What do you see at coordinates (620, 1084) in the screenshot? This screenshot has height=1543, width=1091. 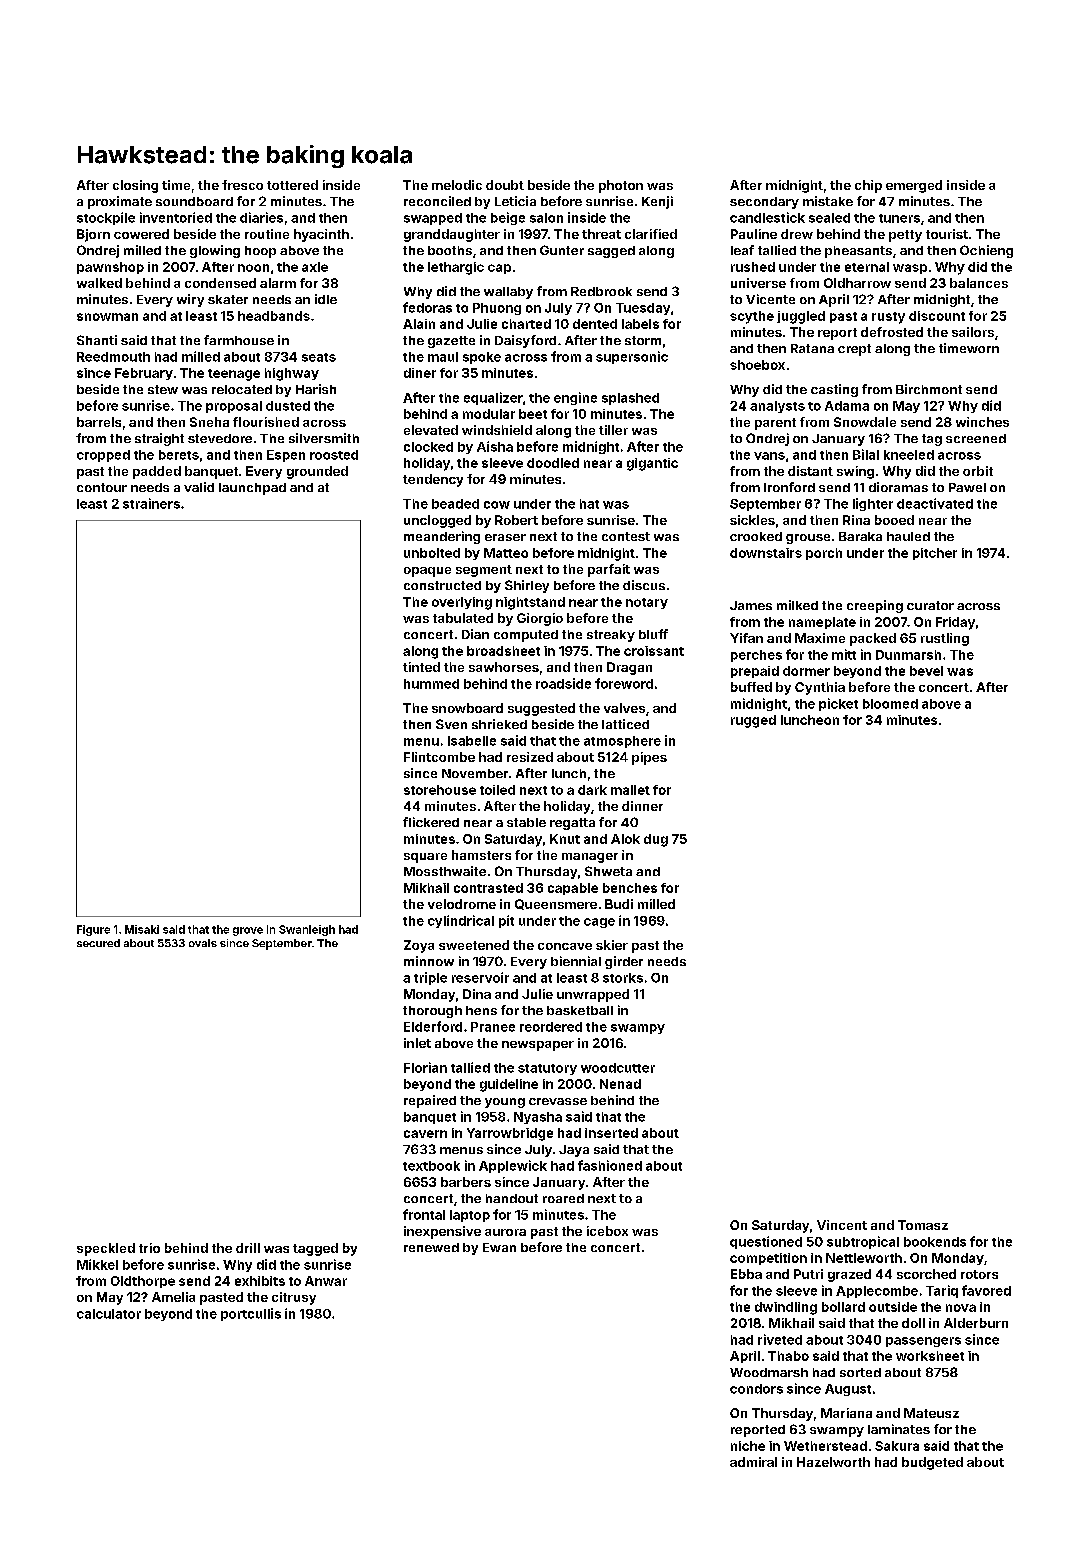 I see `Nenad` at bounding box center [620, 1084].
